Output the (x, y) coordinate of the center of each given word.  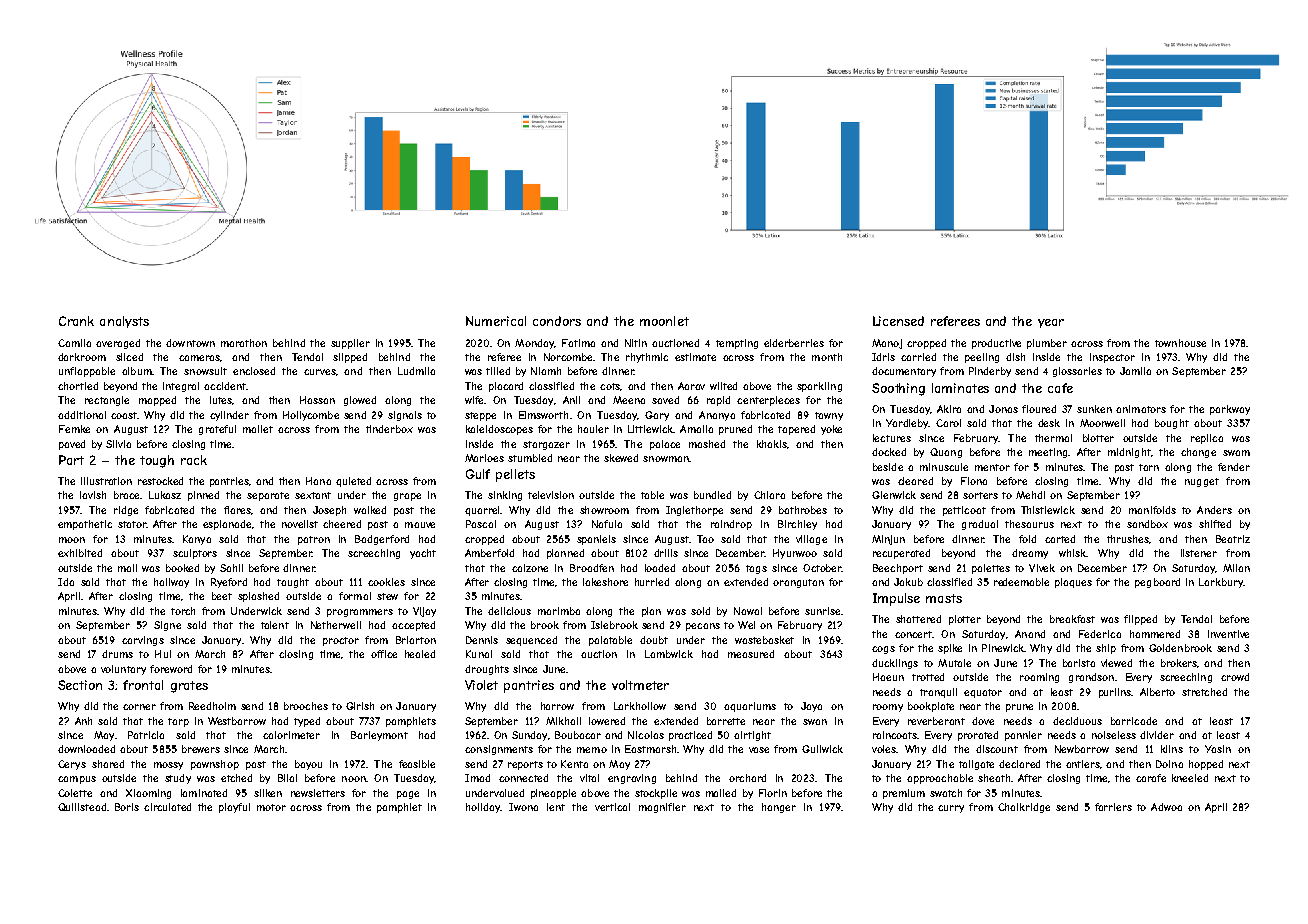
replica (1207, 439)
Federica (1100, 634)
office (384, 654)
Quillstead (82, 807)
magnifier (662, 808)
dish (1015, 357)
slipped (350, 358)
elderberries (794, 343)
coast (124, 415)
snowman (666, 459)
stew (387, 596)
